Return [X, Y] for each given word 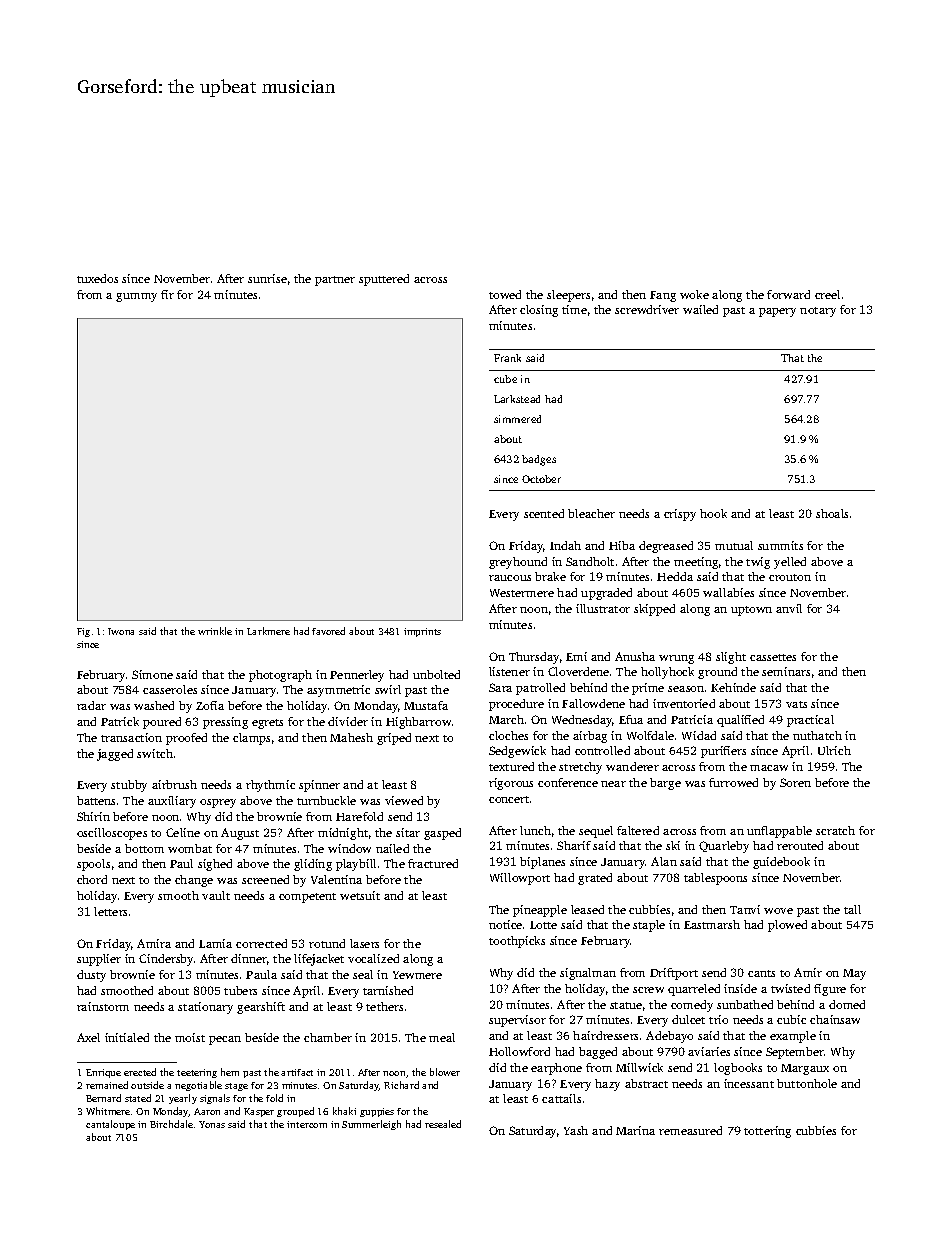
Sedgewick [517, 752]
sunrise [267, 278]
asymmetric [338, 691]
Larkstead [517, 399]
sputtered [384, 280]
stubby [129, 786]
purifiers [723, 752]
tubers [240, 990]
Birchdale [171, 1124]
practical [810, 721]
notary [818, 312]
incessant [749, 1083]
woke [694, 294]
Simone [152, 674]
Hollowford [519, 1051]
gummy [136, 297]
